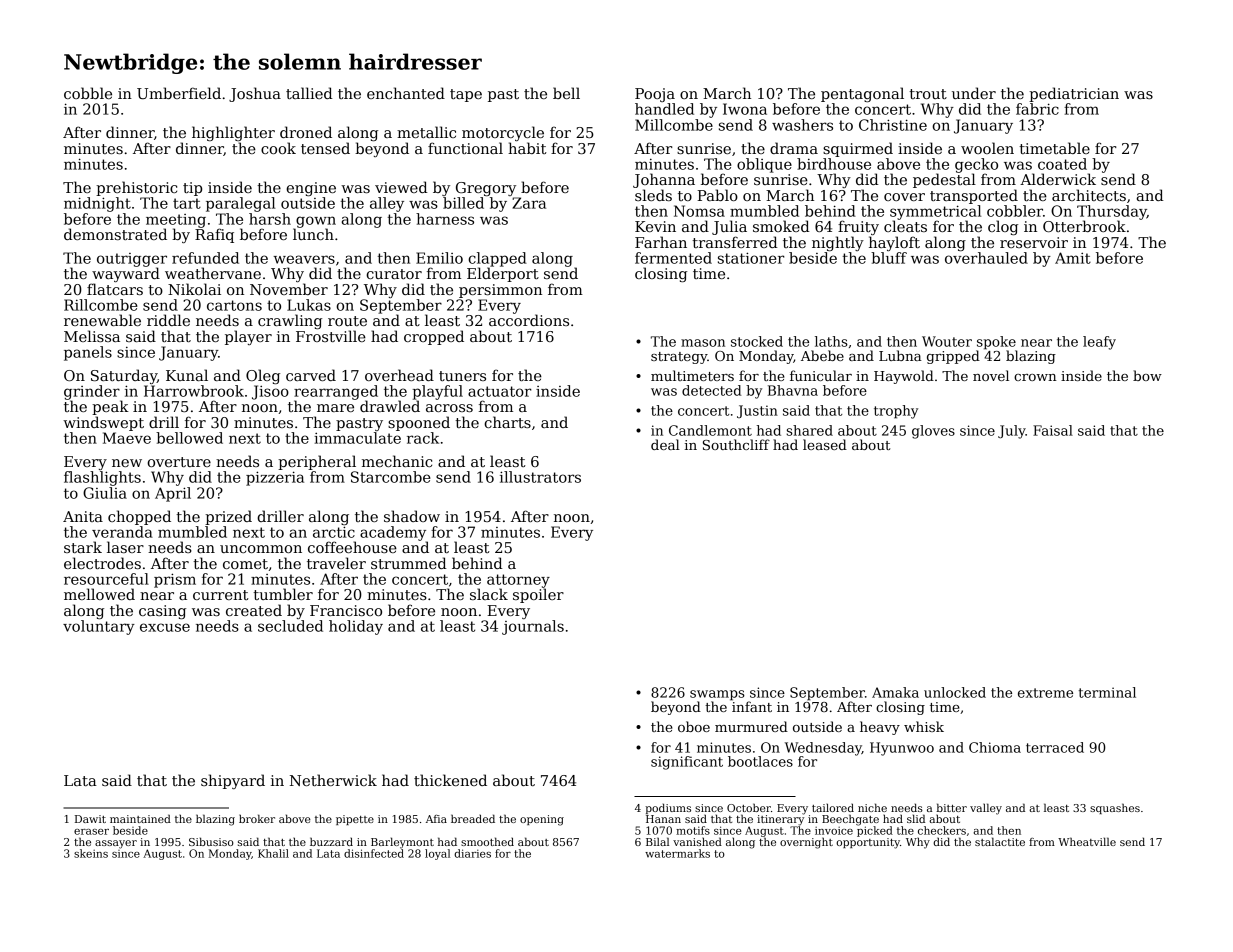 This page has height=952, width=1233. I want to click on Joshua, so click(255, 94).
